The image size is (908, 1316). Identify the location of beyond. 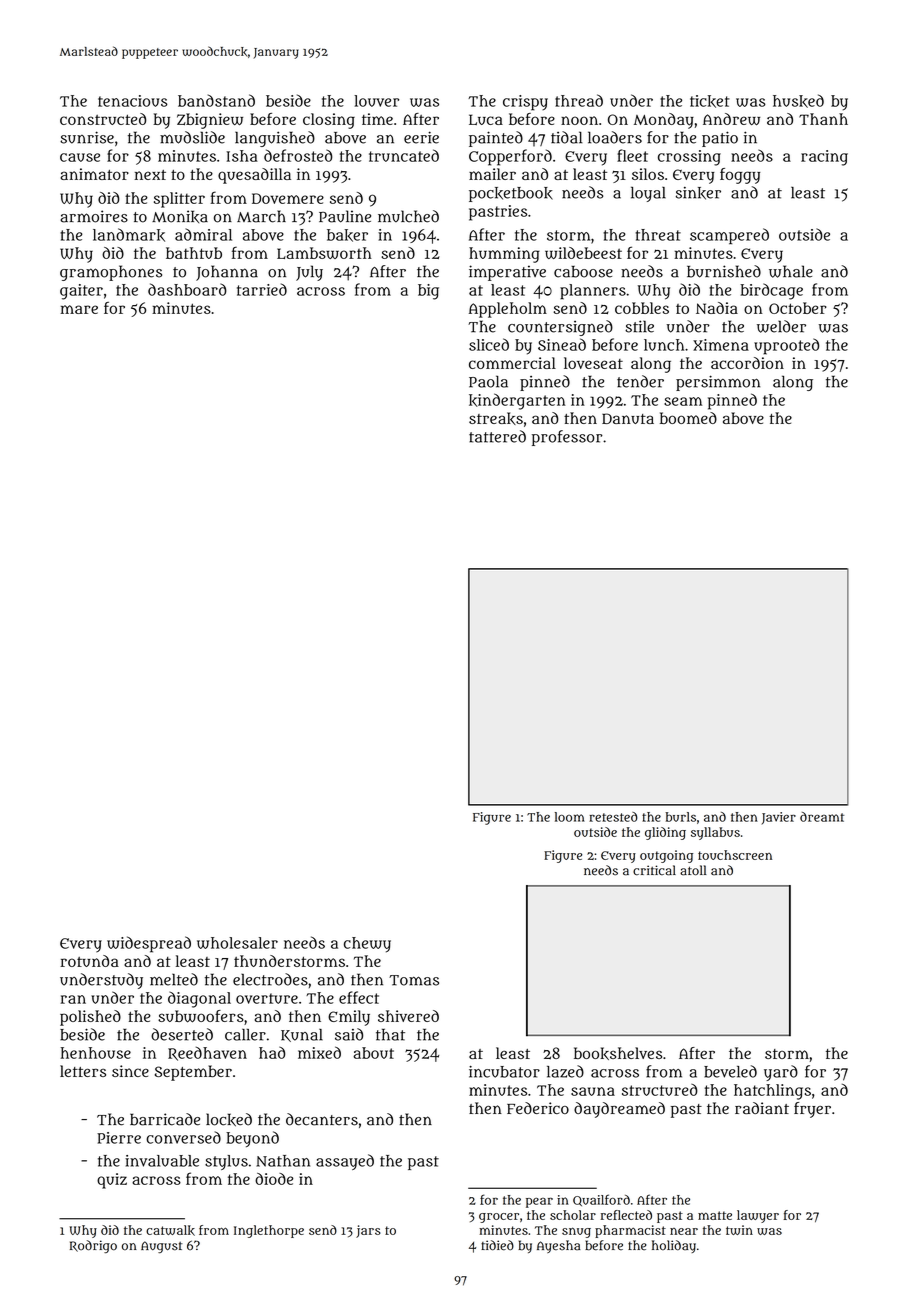
(252, 1139).
